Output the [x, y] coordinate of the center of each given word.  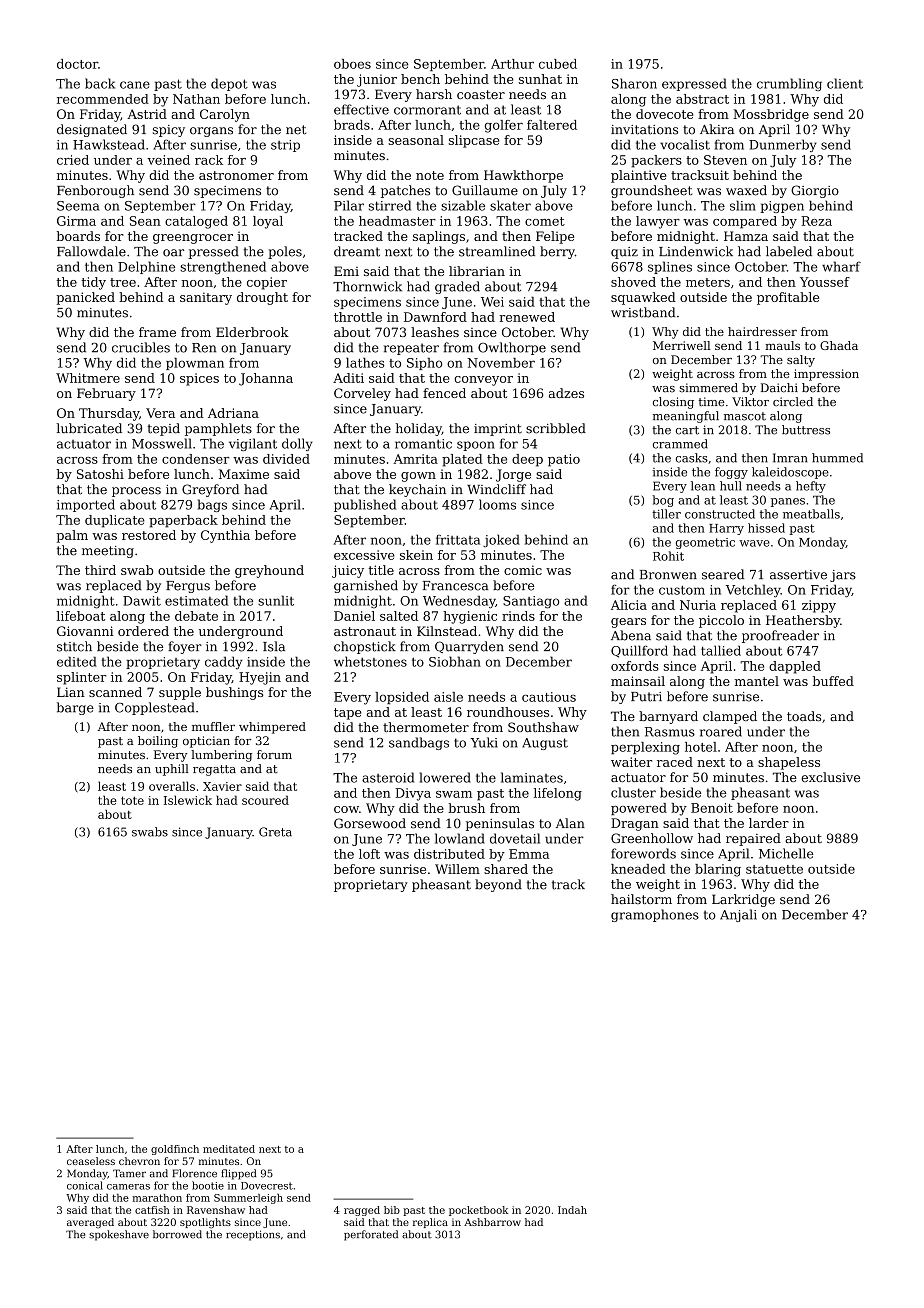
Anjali [738, 915]
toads [804, 716]
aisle [448, 697]
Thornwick [367, 286]
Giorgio [815, 191]
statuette [774, 869]
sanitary [206, 298]
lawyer [658, 222]
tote [132, 800]
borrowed [177, 1234]
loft [369, 854]
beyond [498, 885]
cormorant [427, 110]
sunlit [276, 600]
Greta [275, 832]
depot [229, 84]
